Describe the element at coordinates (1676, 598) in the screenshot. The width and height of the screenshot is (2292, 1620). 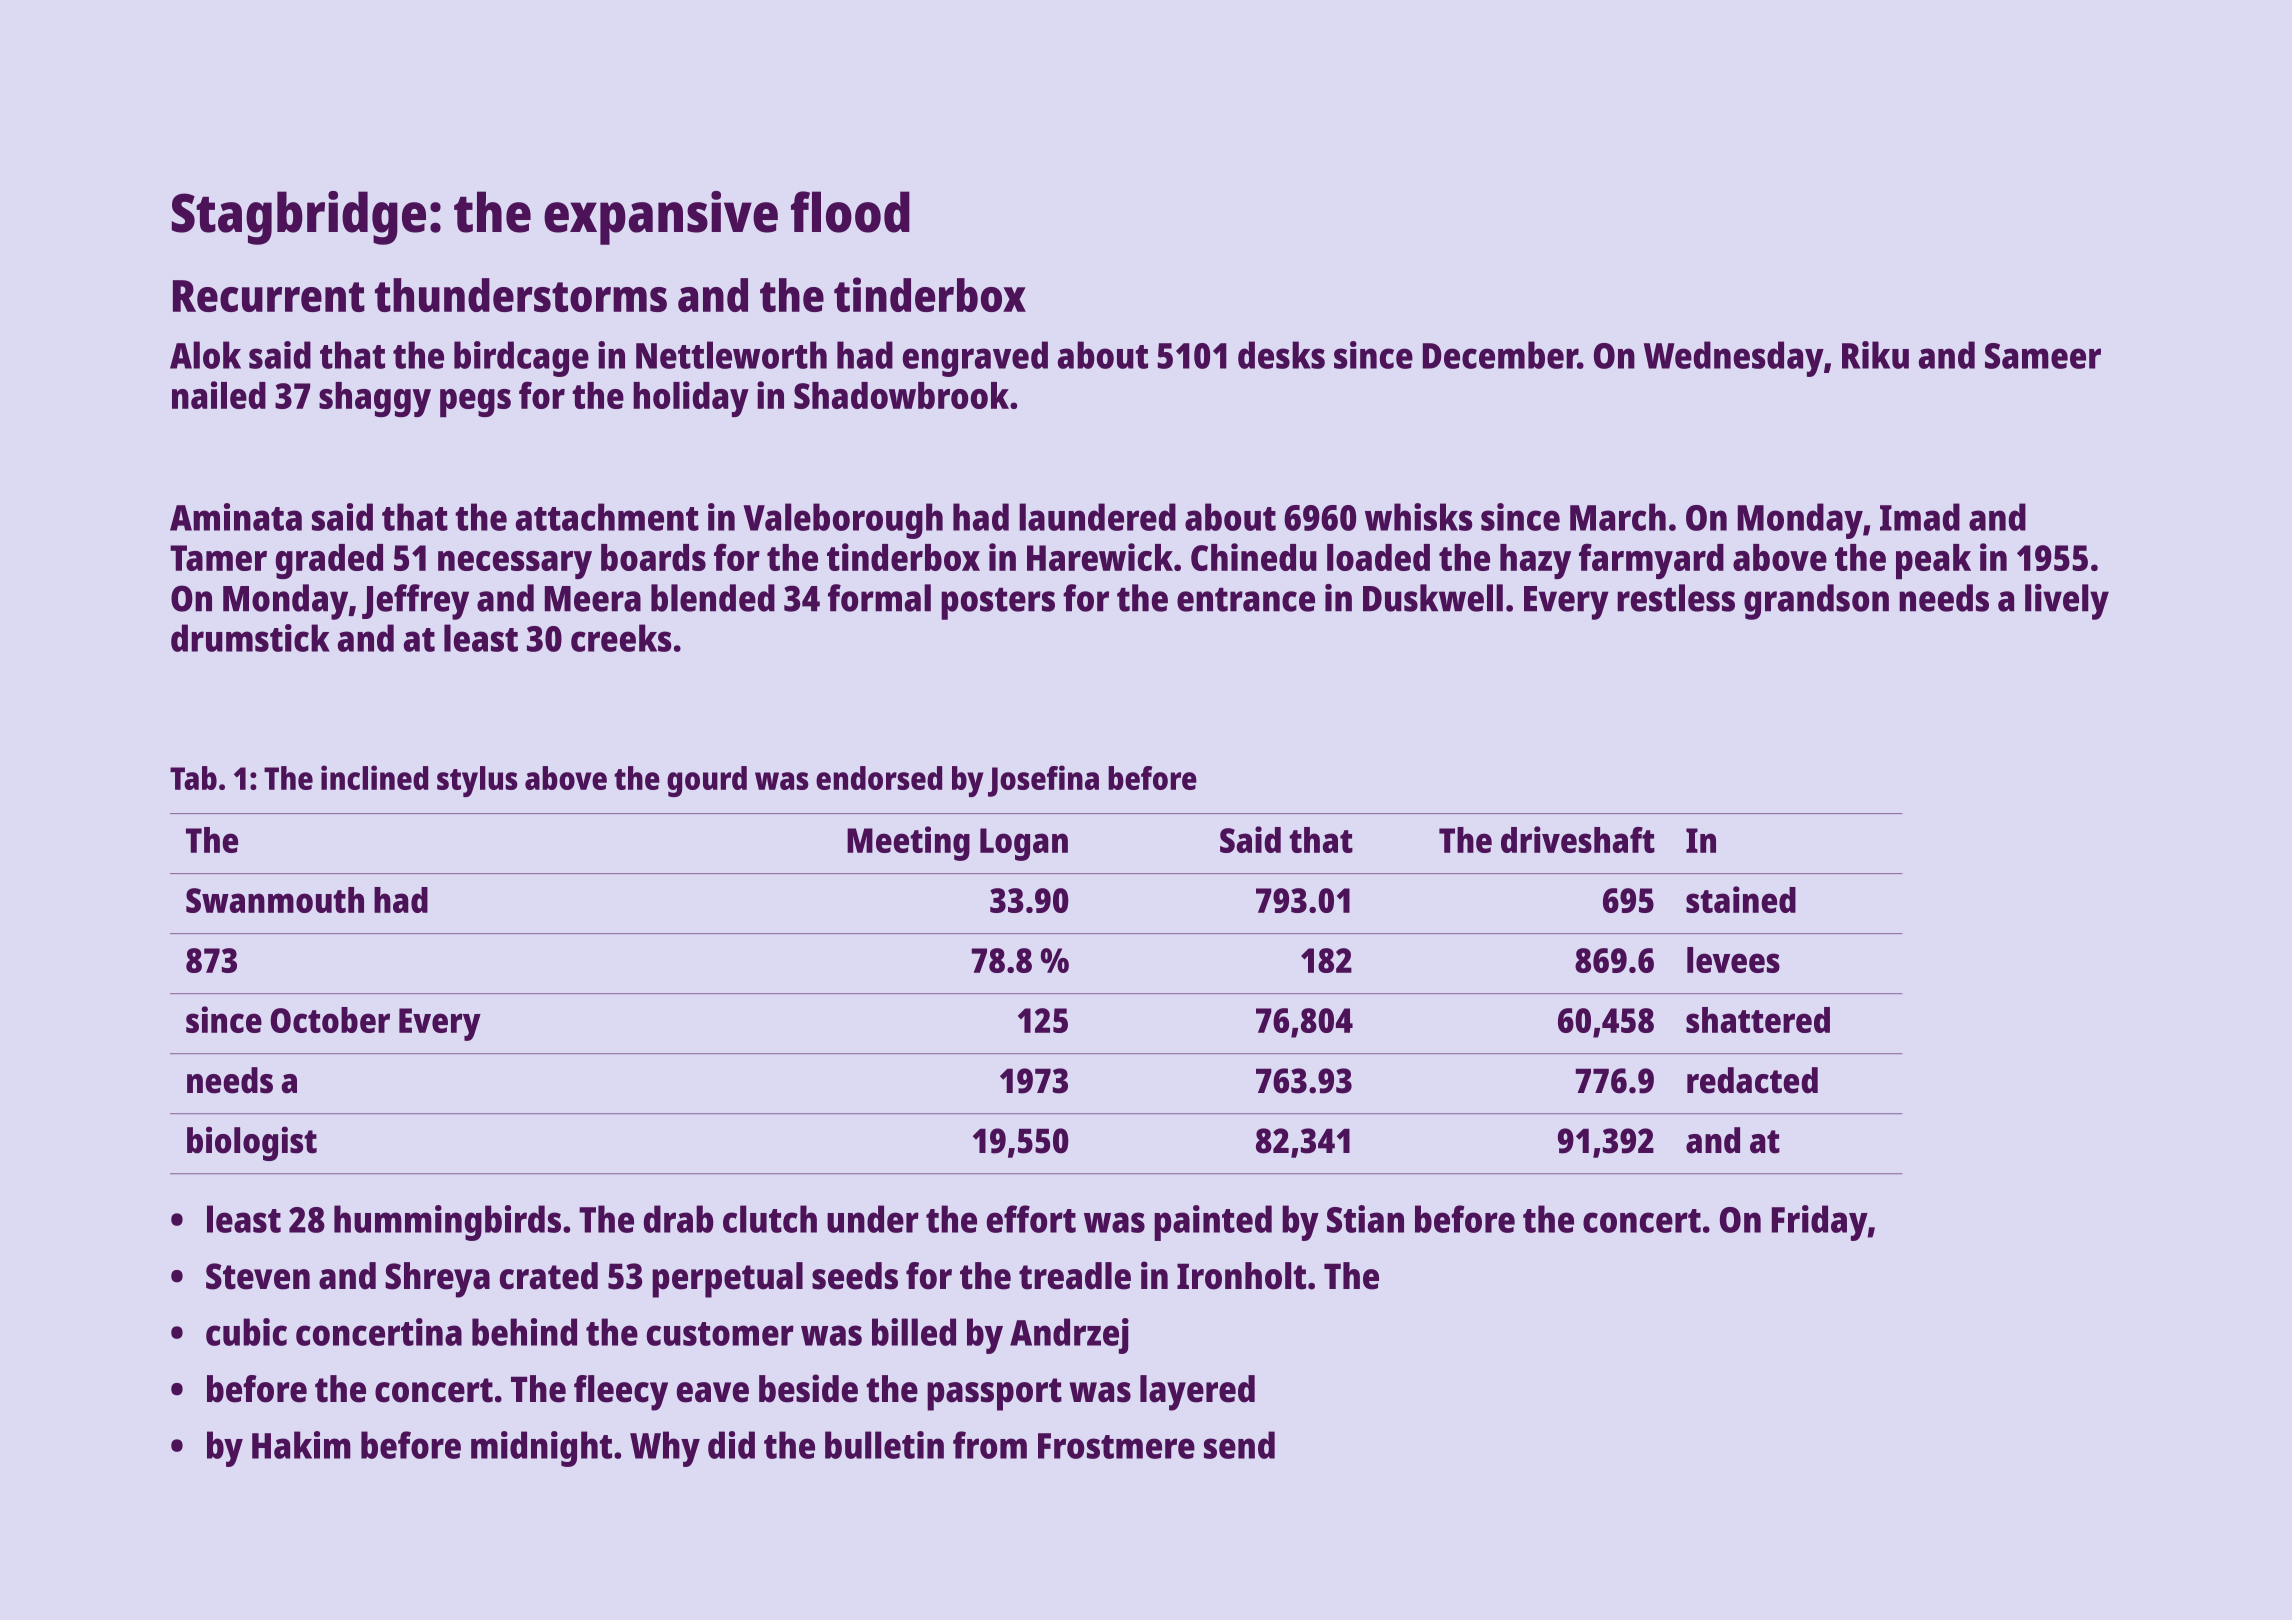
I see `restless` at that location.
